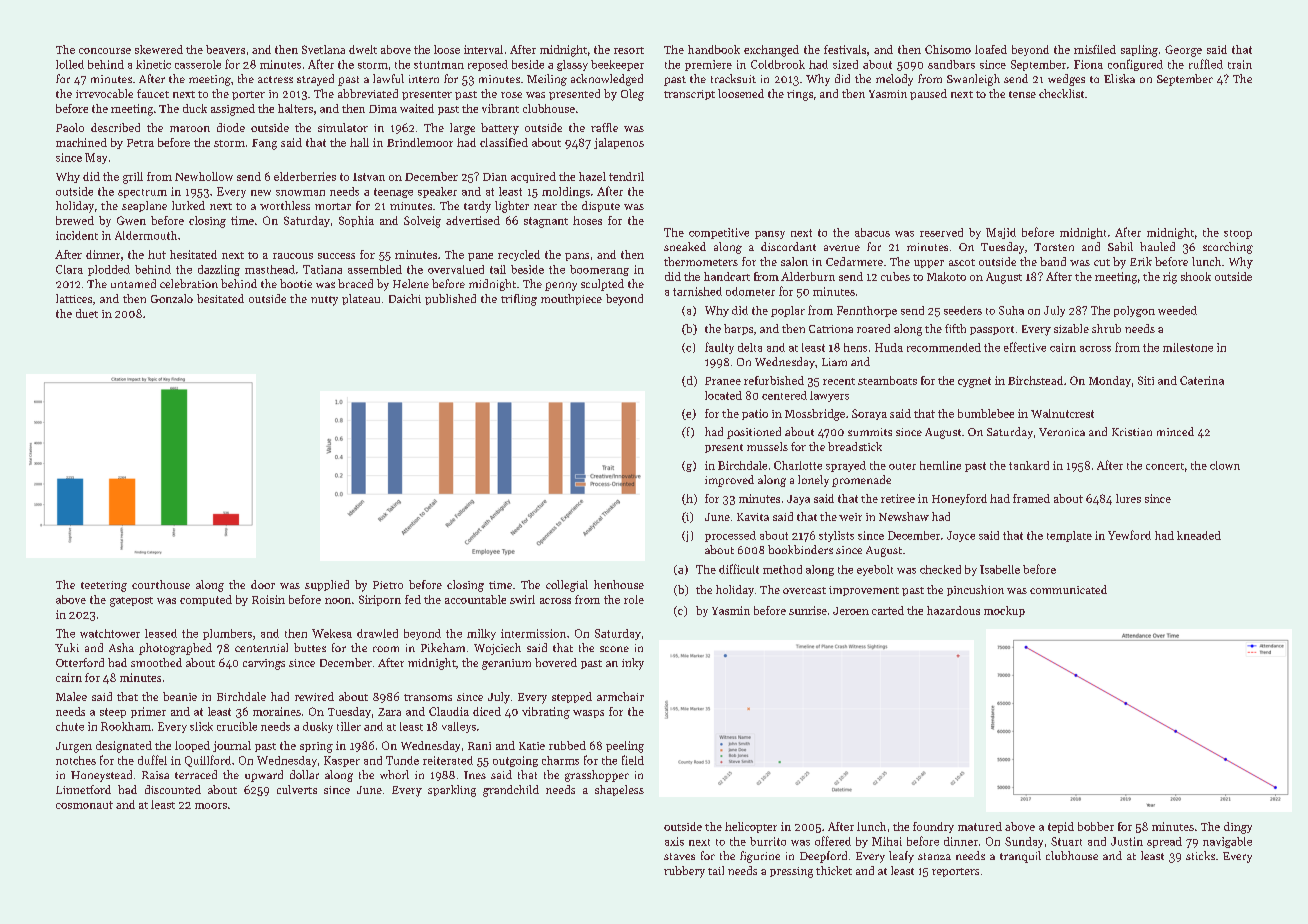 The image size is (1308, 924). What do you see at coordinates (1177, 310) in the page?
I see `weeded` at bounding box center [1177, 310].
